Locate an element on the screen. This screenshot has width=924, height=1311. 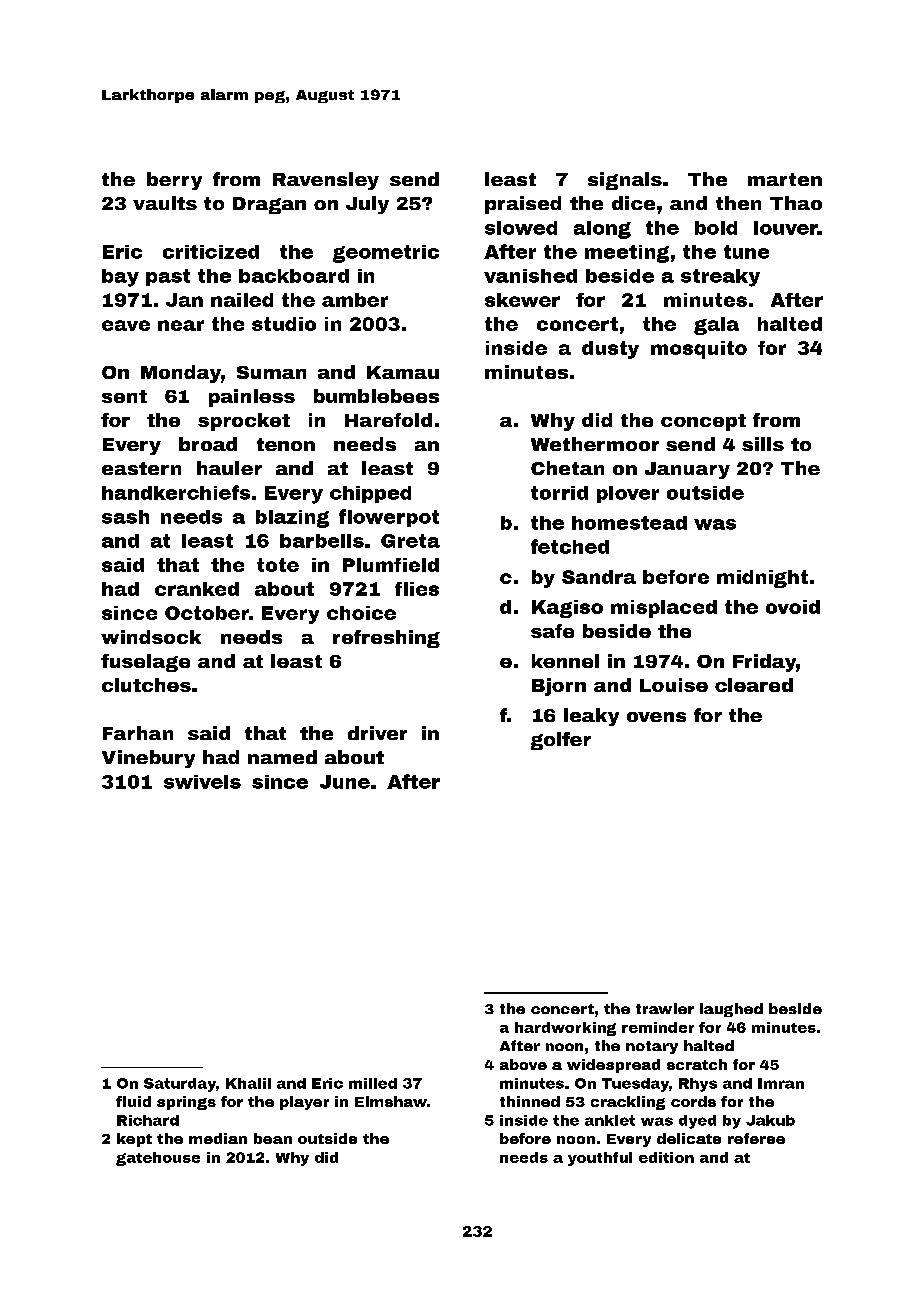
midnight is located at coordinates (762, 579).
